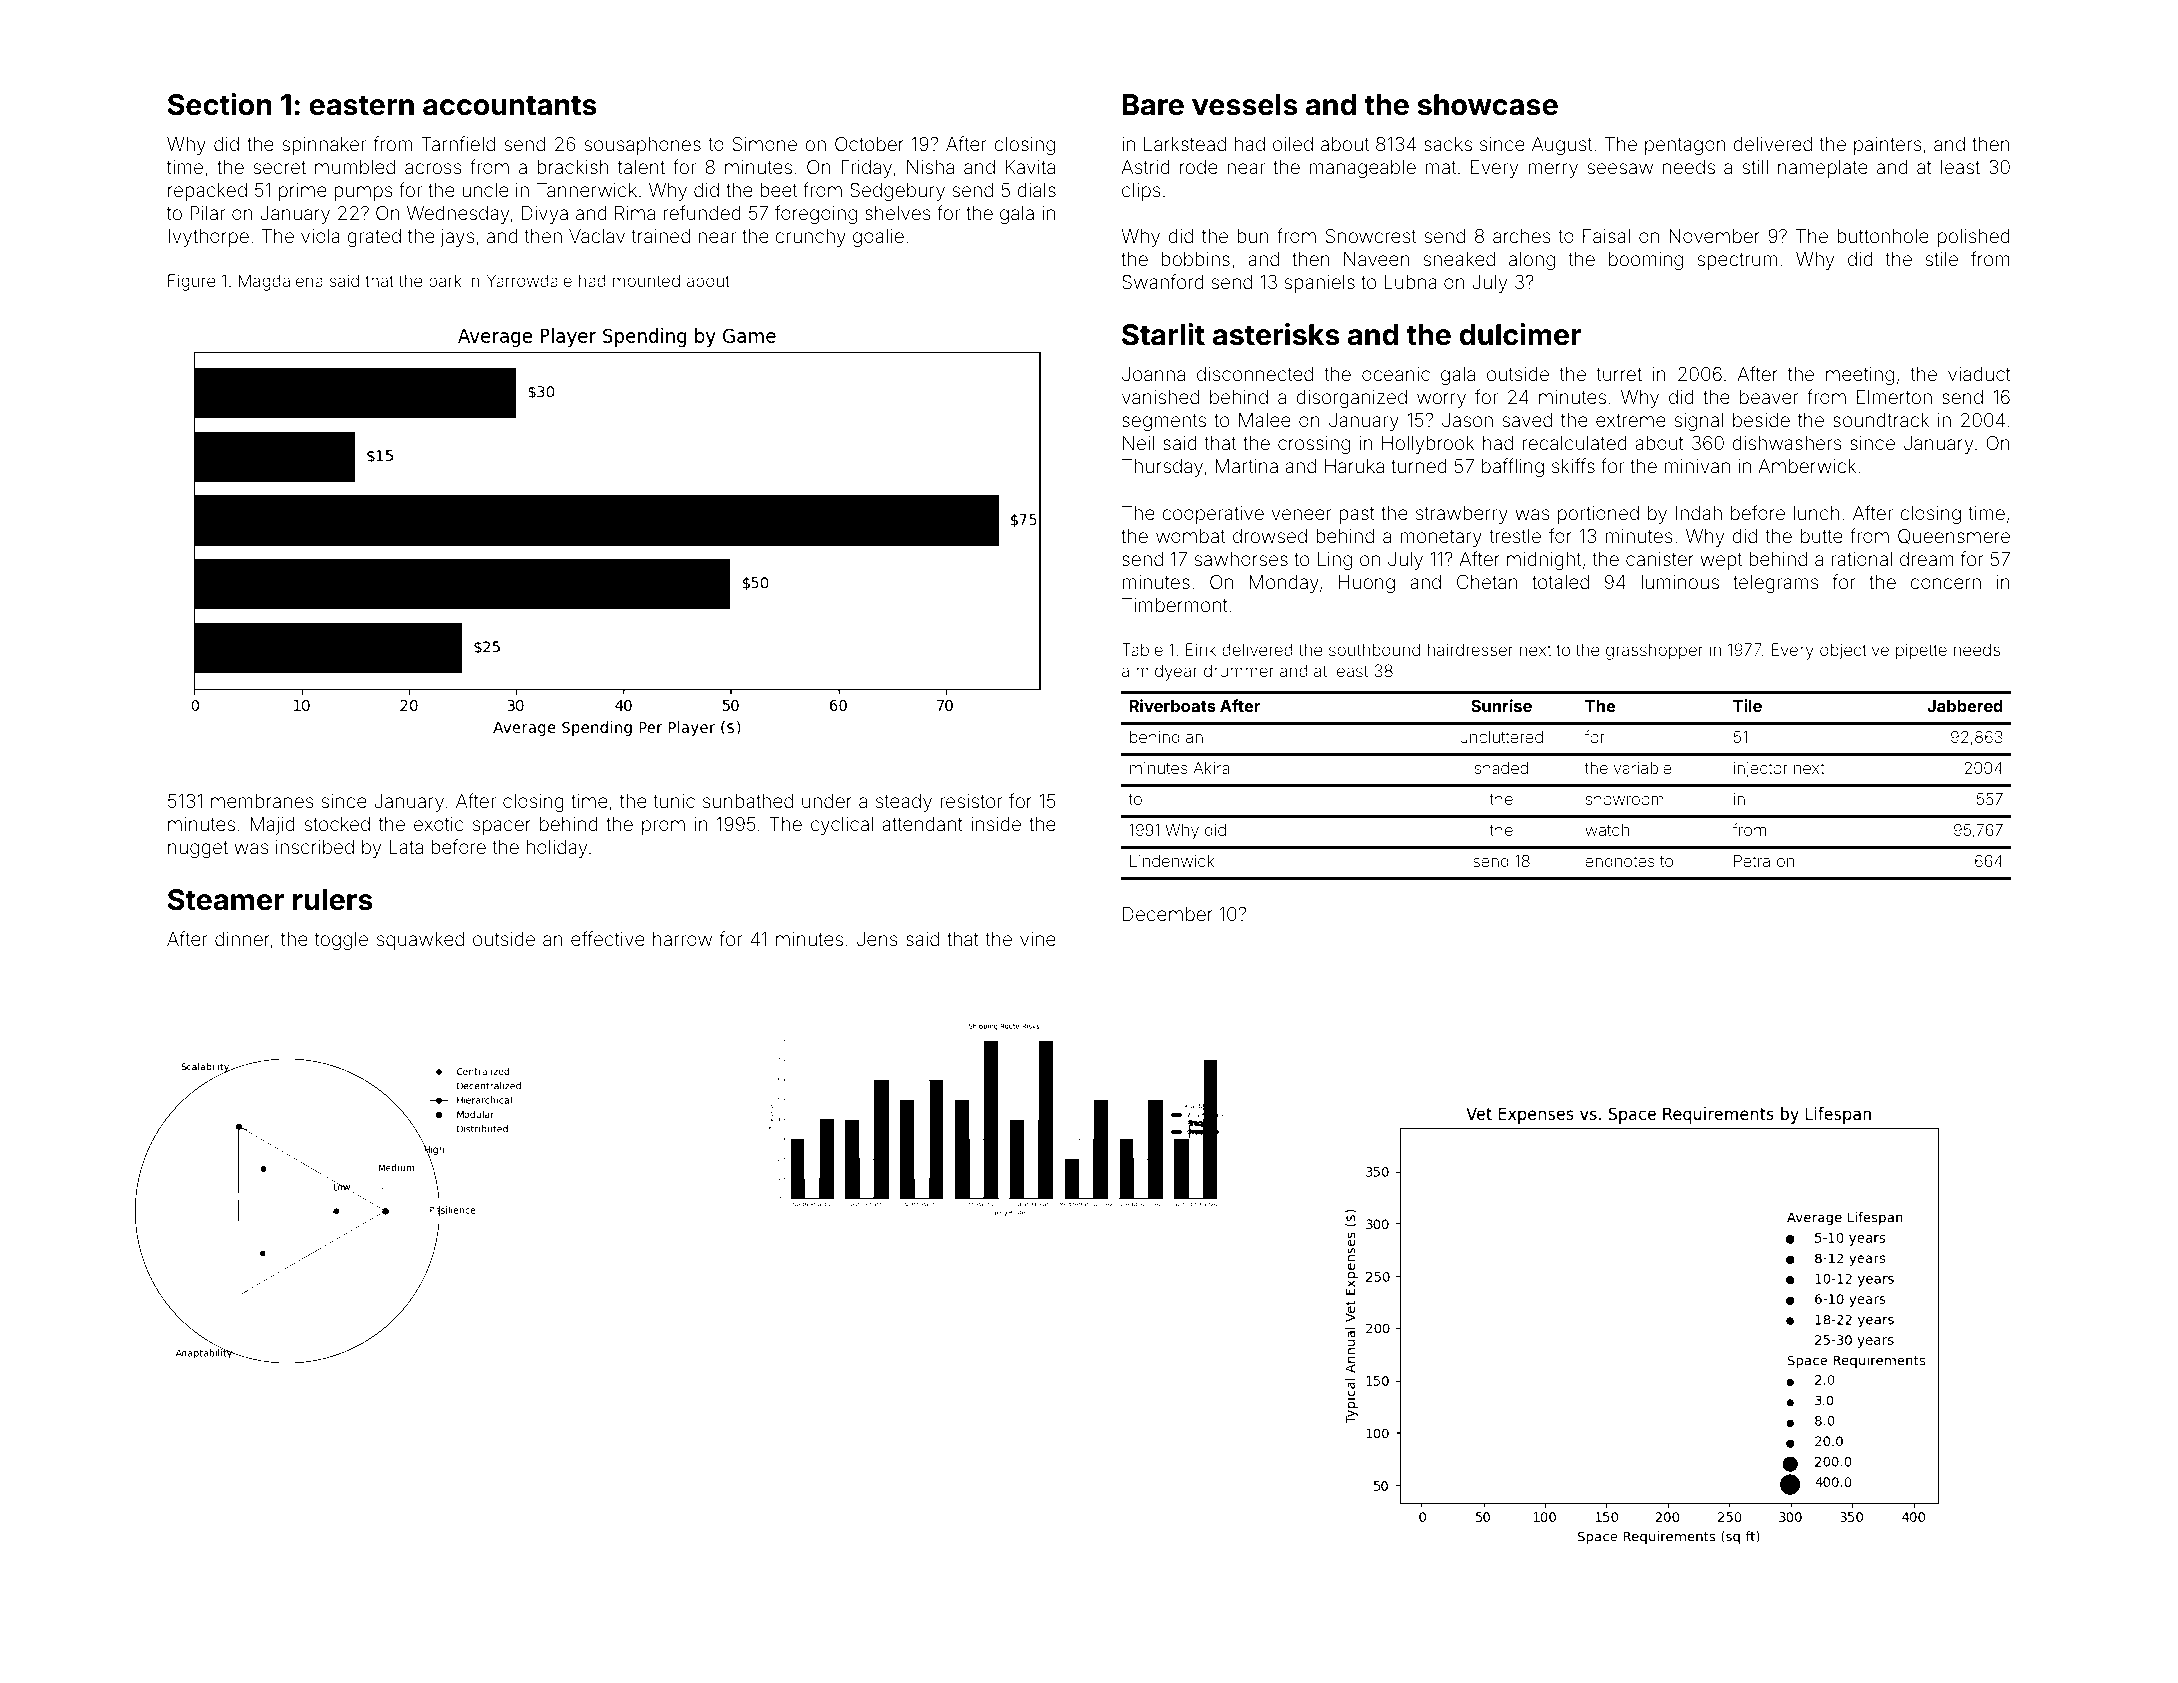 This screenshot has width=2178, height=1683. Describe the element at coordinates (682, 939) in the screenshot. I see `harrow` at that location.
